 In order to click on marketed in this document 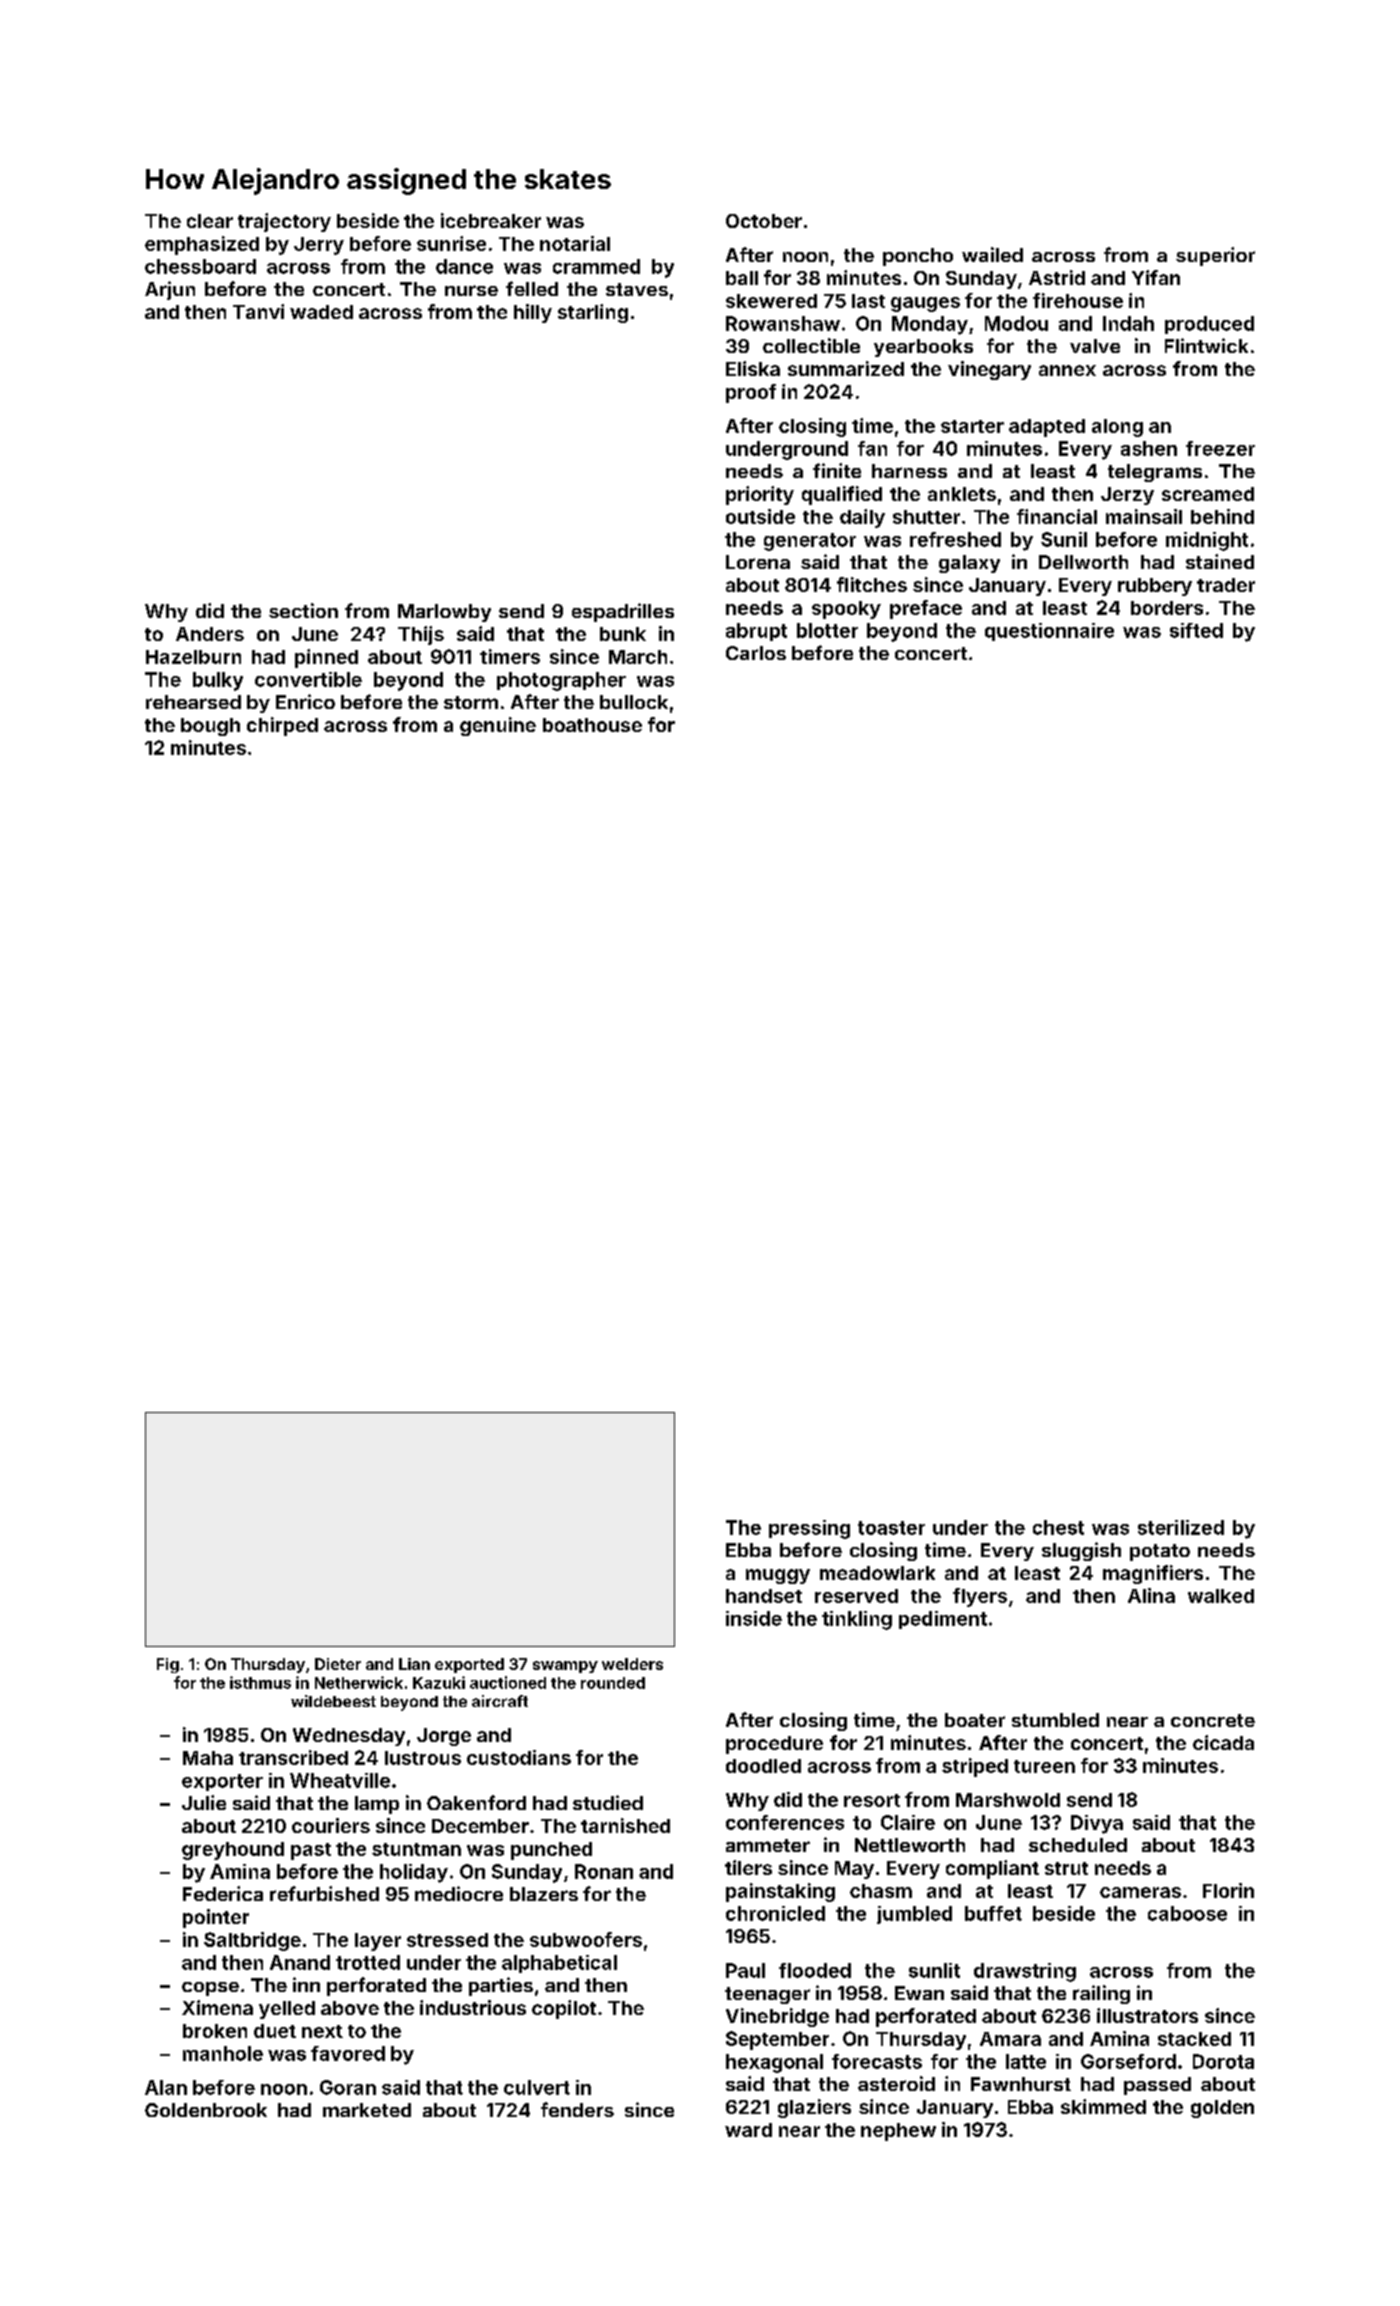, I will do `click(367, 2110)`.
